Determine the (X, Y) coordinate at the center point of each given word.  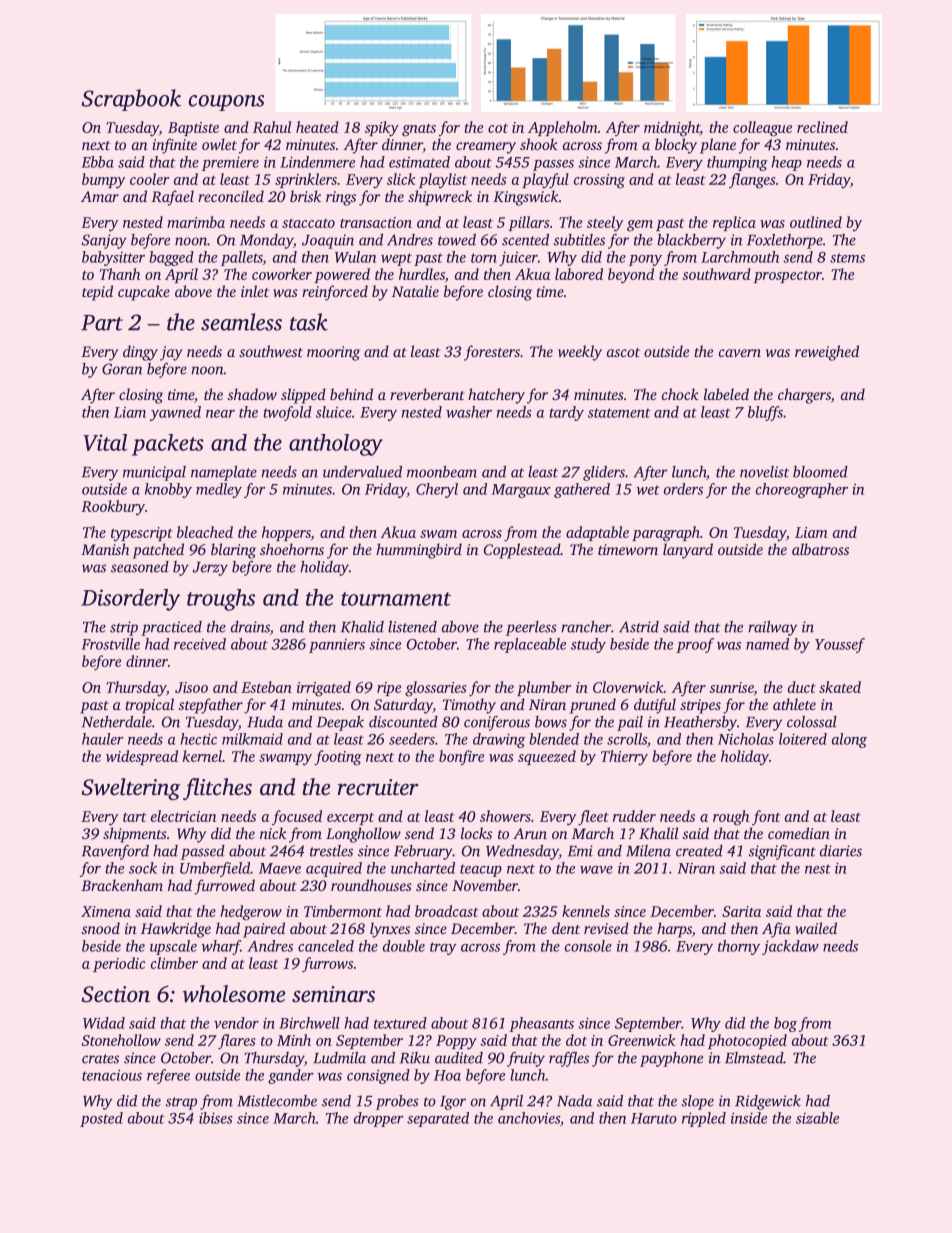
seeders (412, 739)
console (588, 946)
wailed (816, 928)
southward (716, 274)
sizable (817, 1118)
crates (100, 1059)
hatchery (496, 396)
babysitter (113, 258)
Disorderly (130, 600)
